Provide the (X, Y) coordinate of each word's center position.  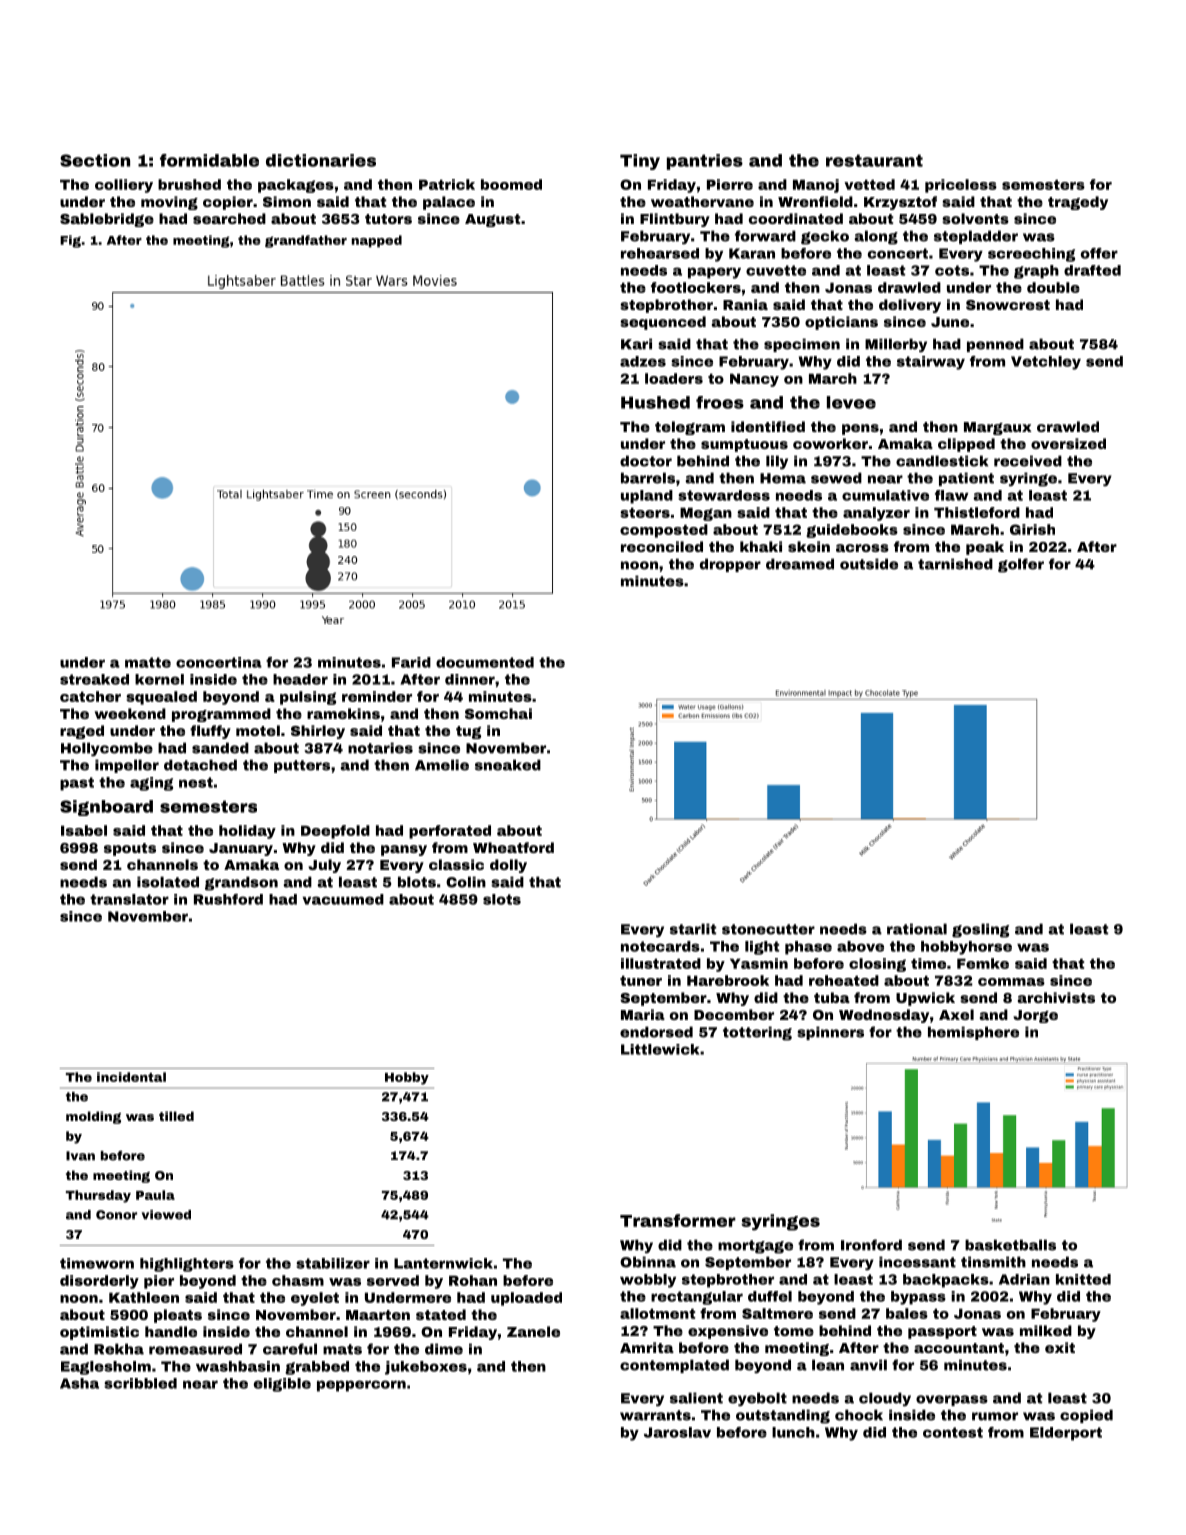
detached (200, 765)
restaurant (874, 160)
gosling (980, 930)
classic (456, 864)
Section (95, 160)
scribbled (140, 1383)
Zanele (533, 1331)
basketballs (1010, 1245)
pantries (705, 162)
